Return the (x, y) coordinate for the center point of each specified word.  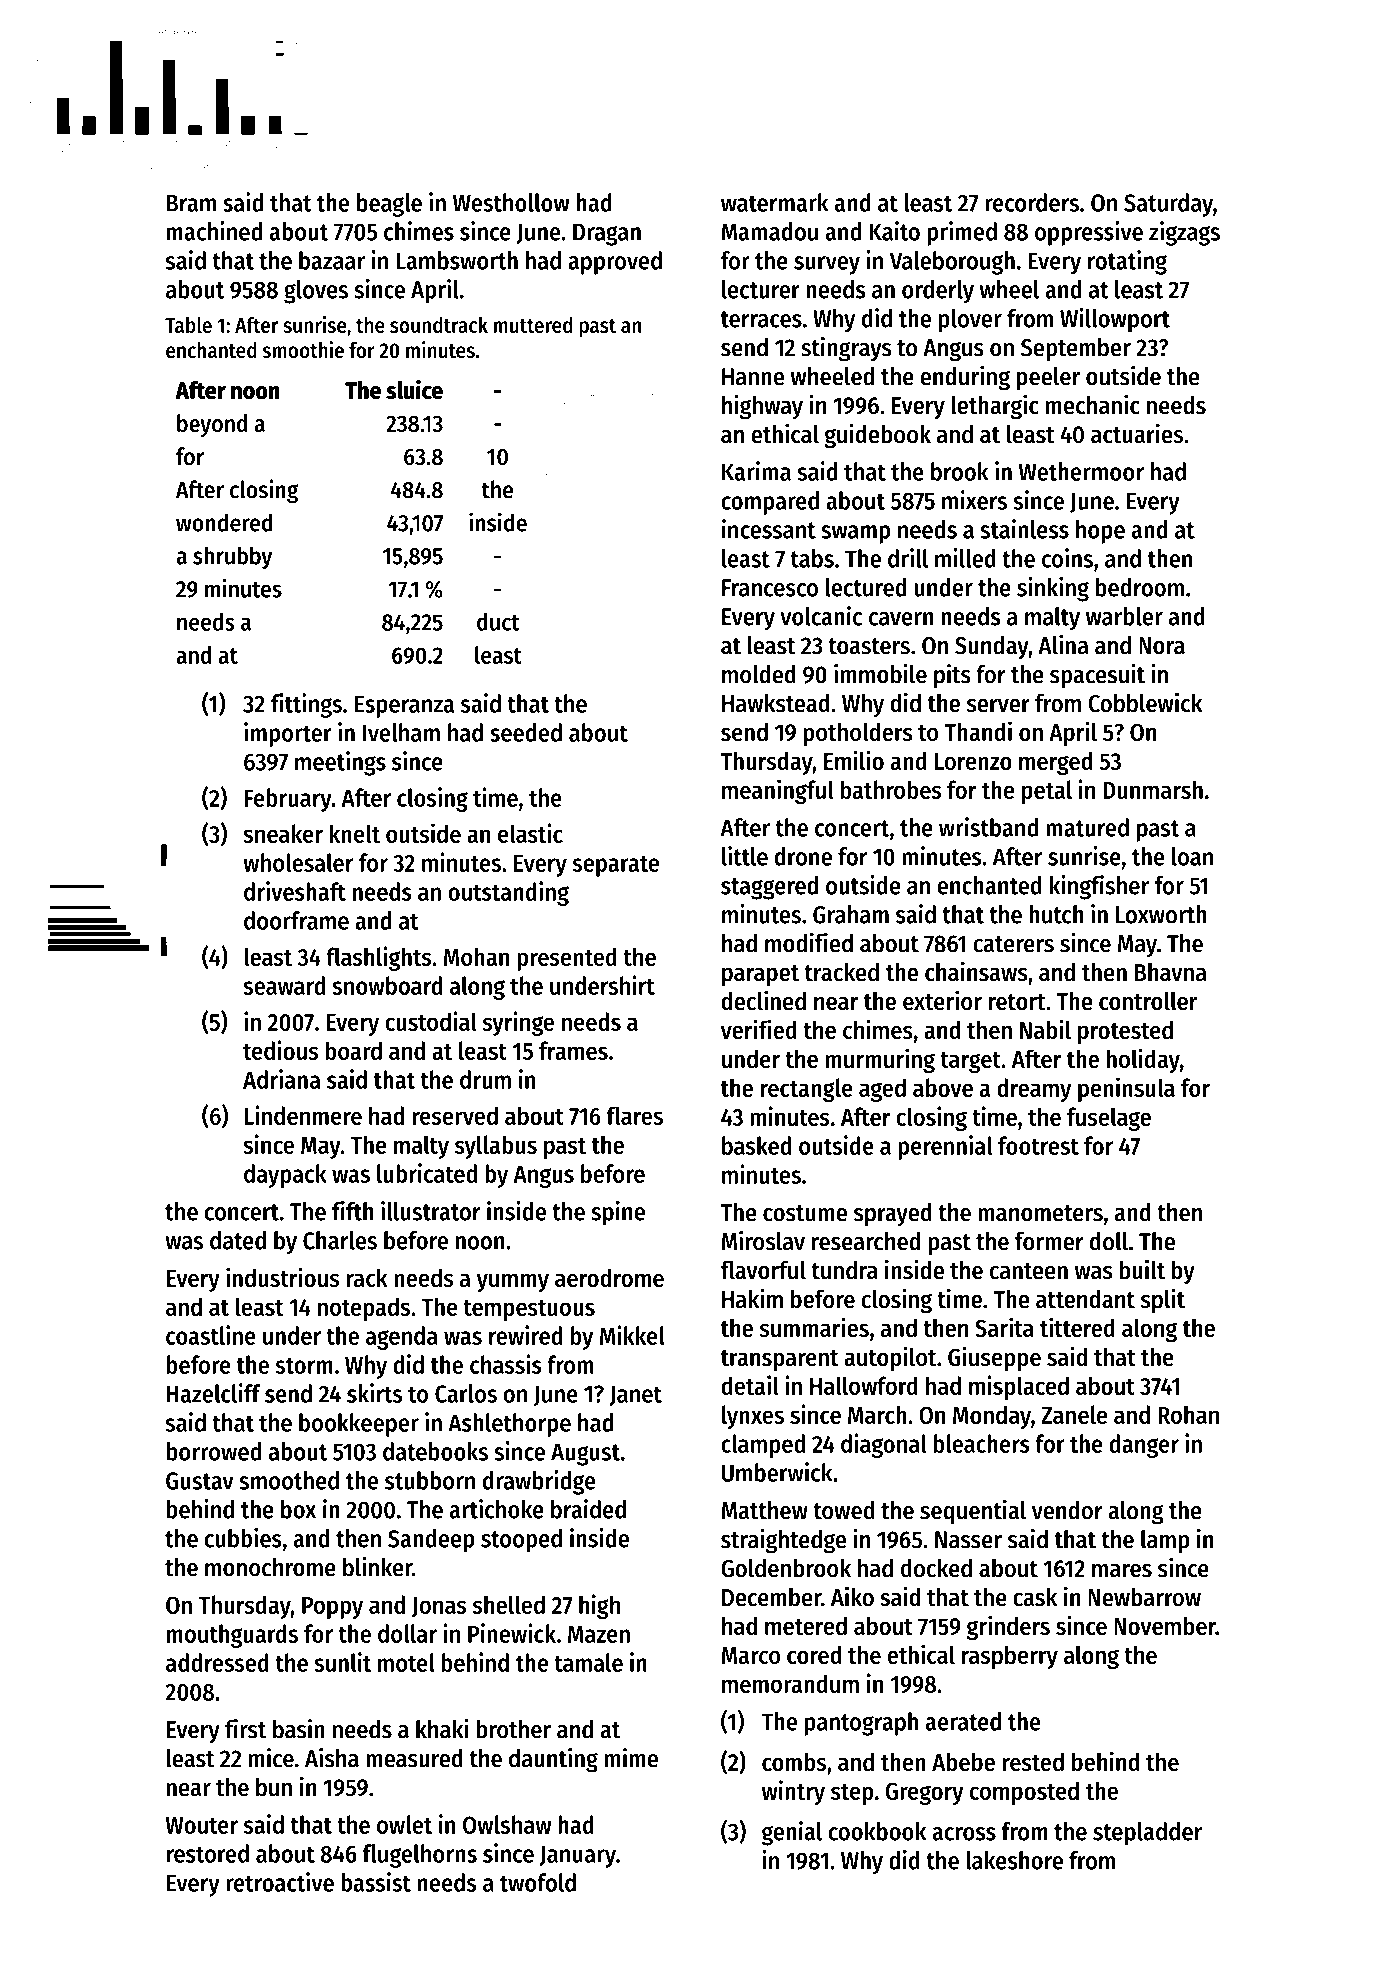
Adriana (281, 1079)
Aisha (332, 1758)
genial (792, 1833)
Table (188, 325)
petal (1047, 792)
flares (634, 1115)
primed (962, 233)
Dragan (607, 234)
